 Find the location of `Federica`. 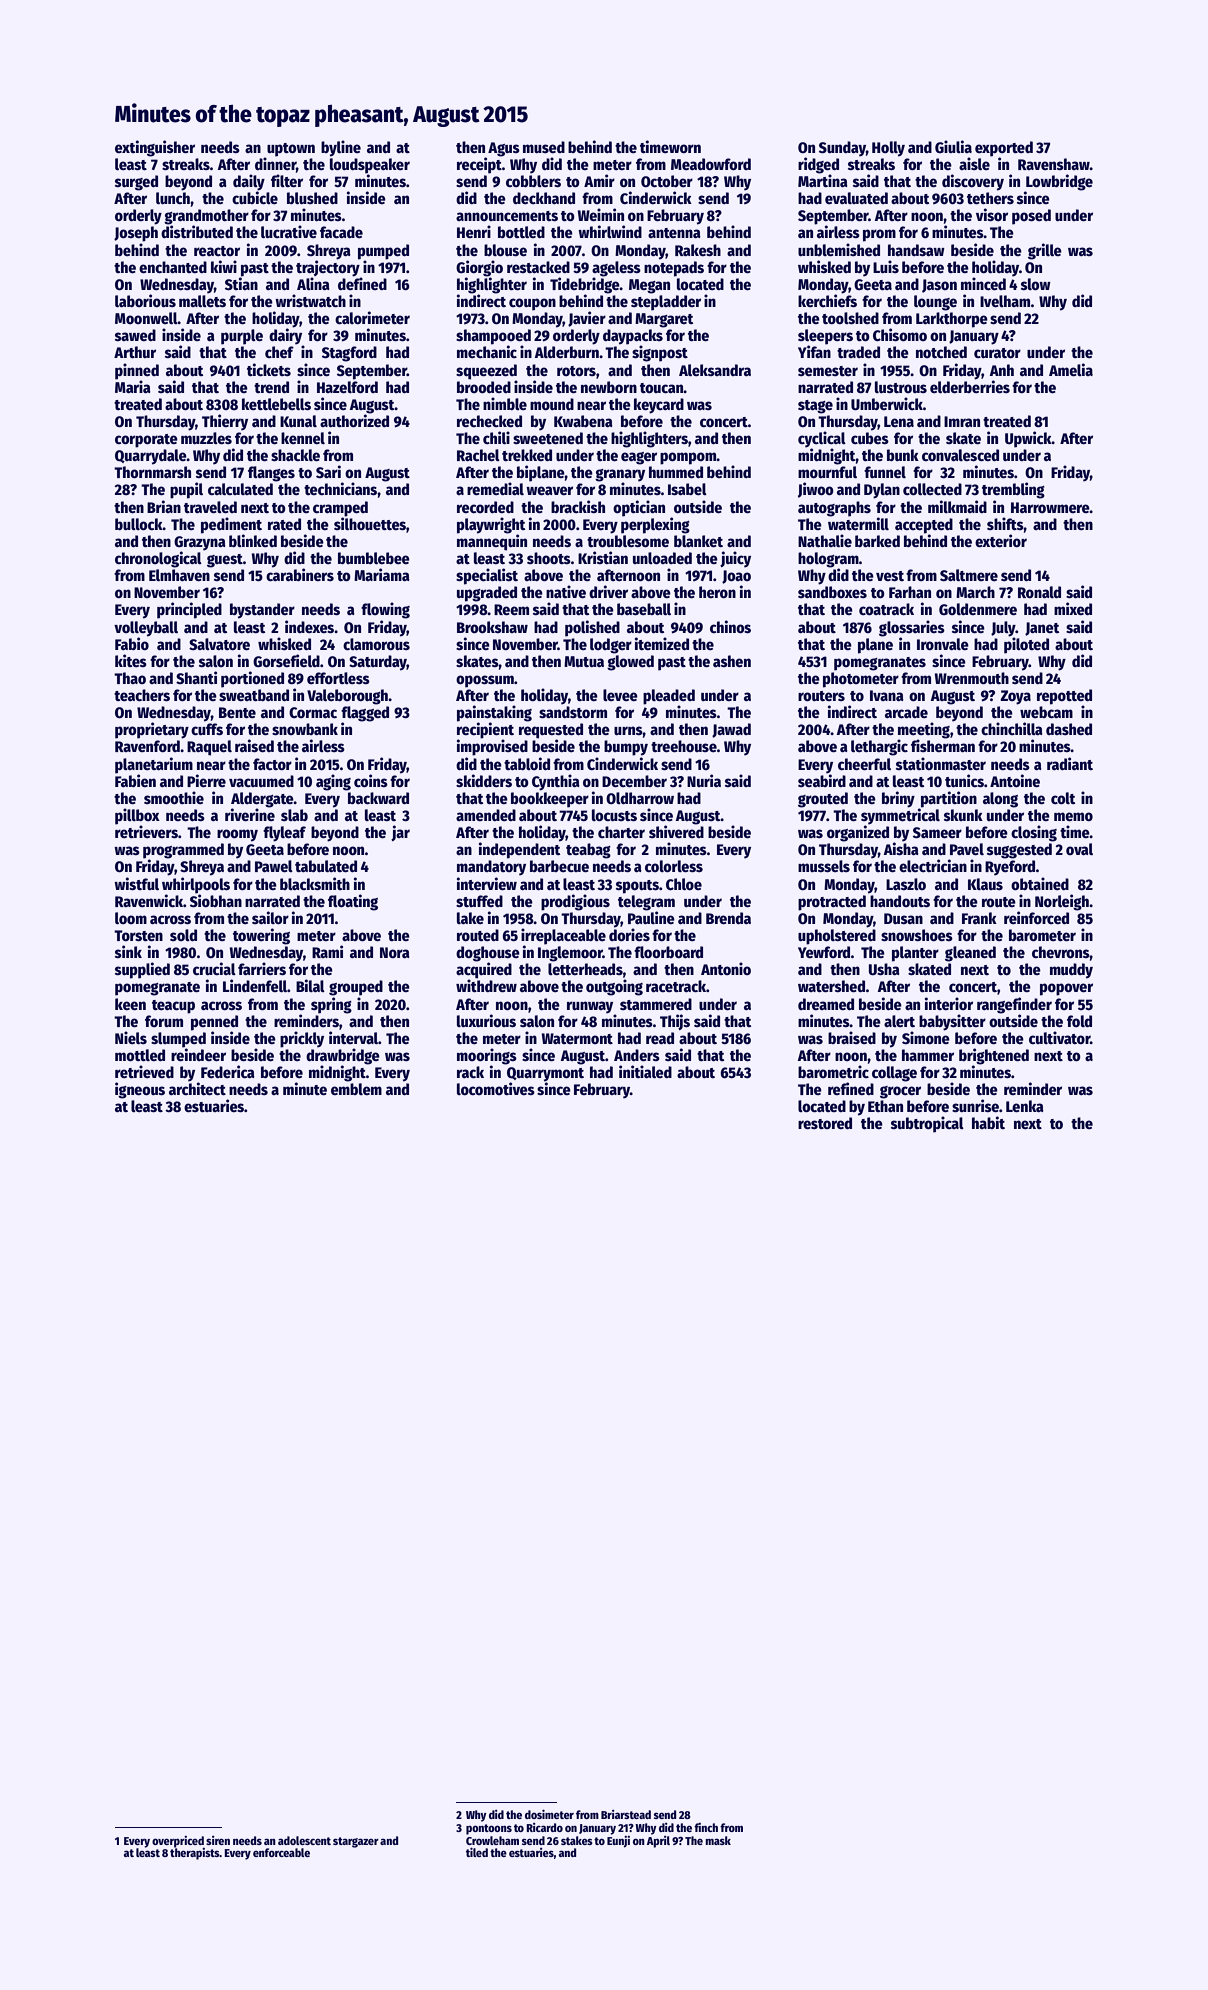

Federica is located at coordinates (228, 1071).
